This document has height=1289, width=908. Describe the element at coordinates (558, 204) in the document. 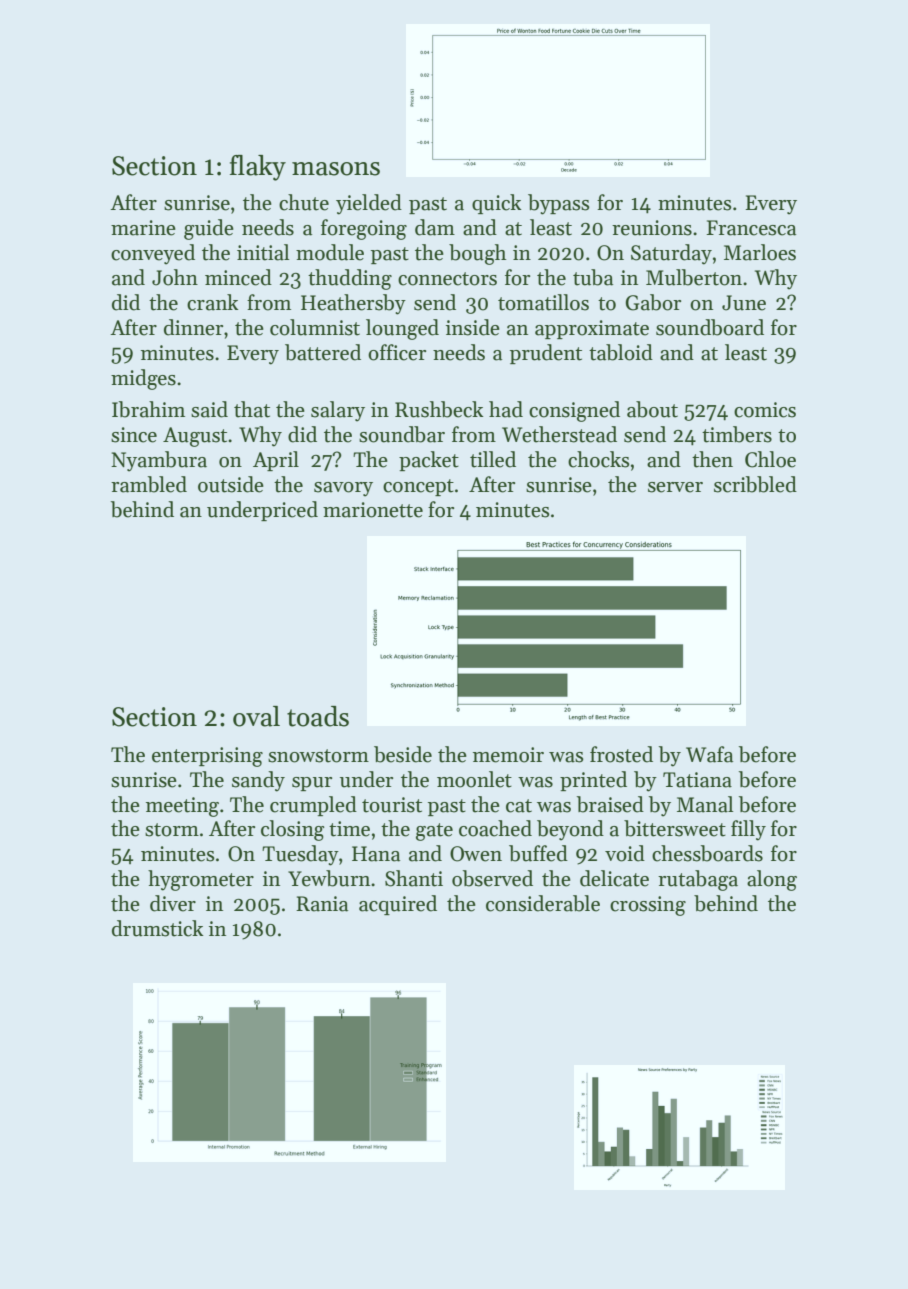

I see `bypass` at that location.
